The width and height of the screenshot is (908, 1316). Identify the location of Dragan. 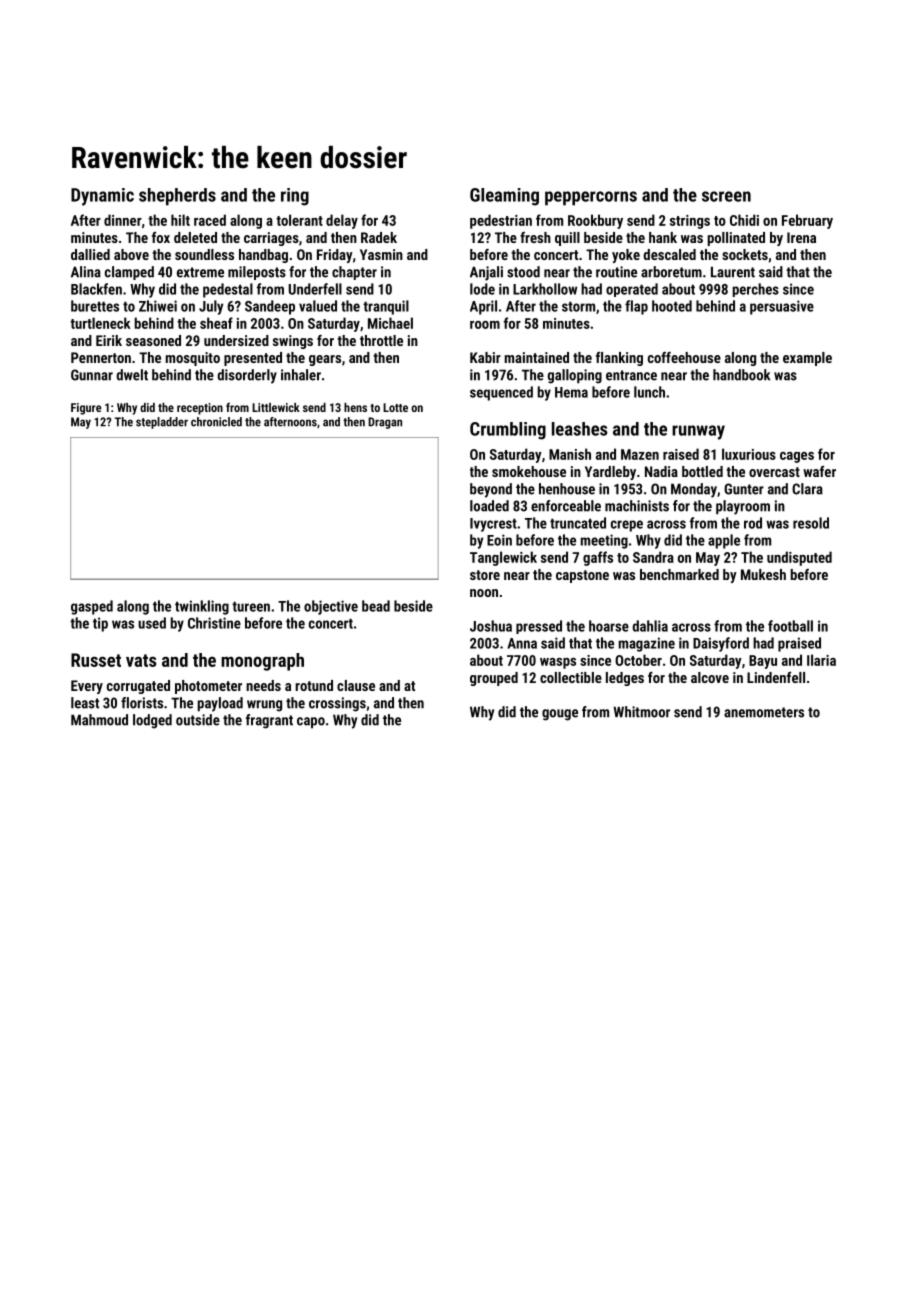
(385, 423).
